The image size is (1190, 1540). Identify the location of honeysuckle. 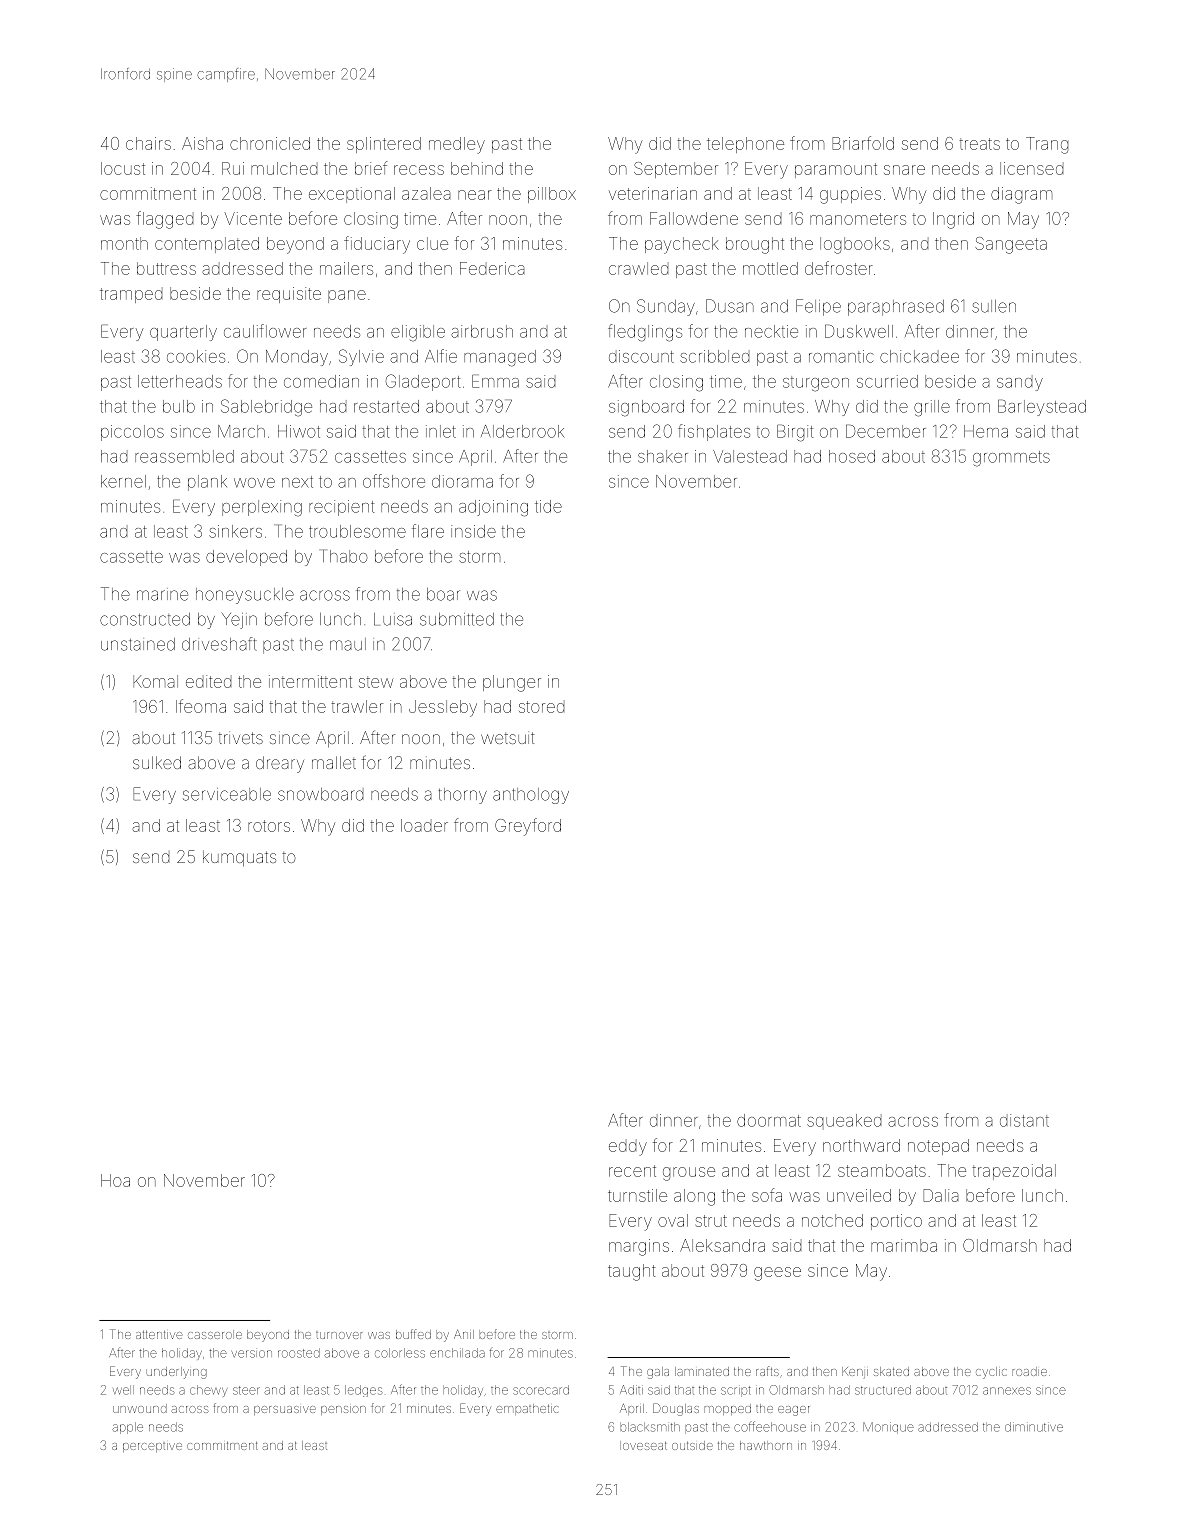
(245, 596).
